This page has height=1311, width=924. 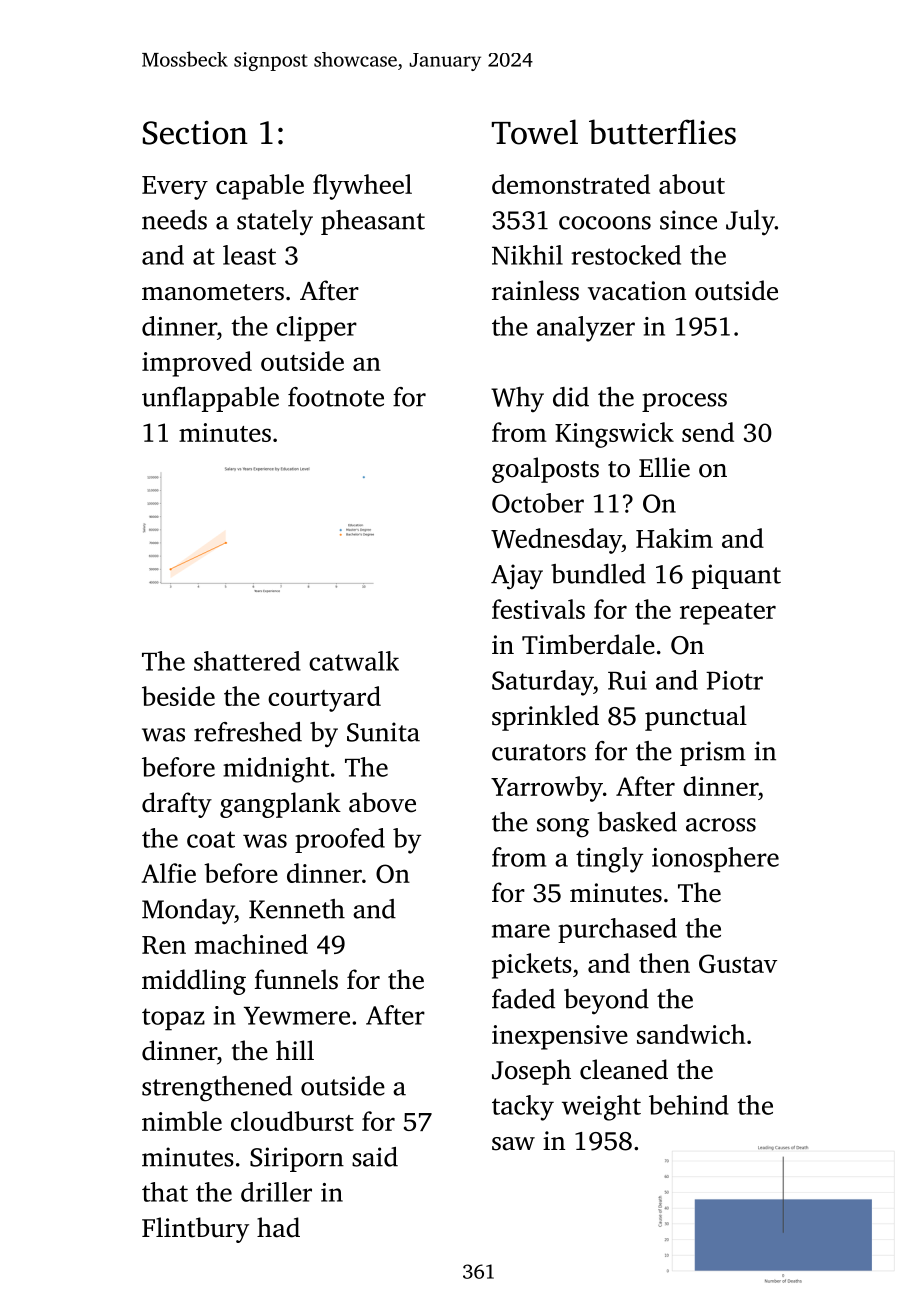 What do you see at coordinates (195, 132) in the page?
I see `Section` at bounding box center [195, 132].
